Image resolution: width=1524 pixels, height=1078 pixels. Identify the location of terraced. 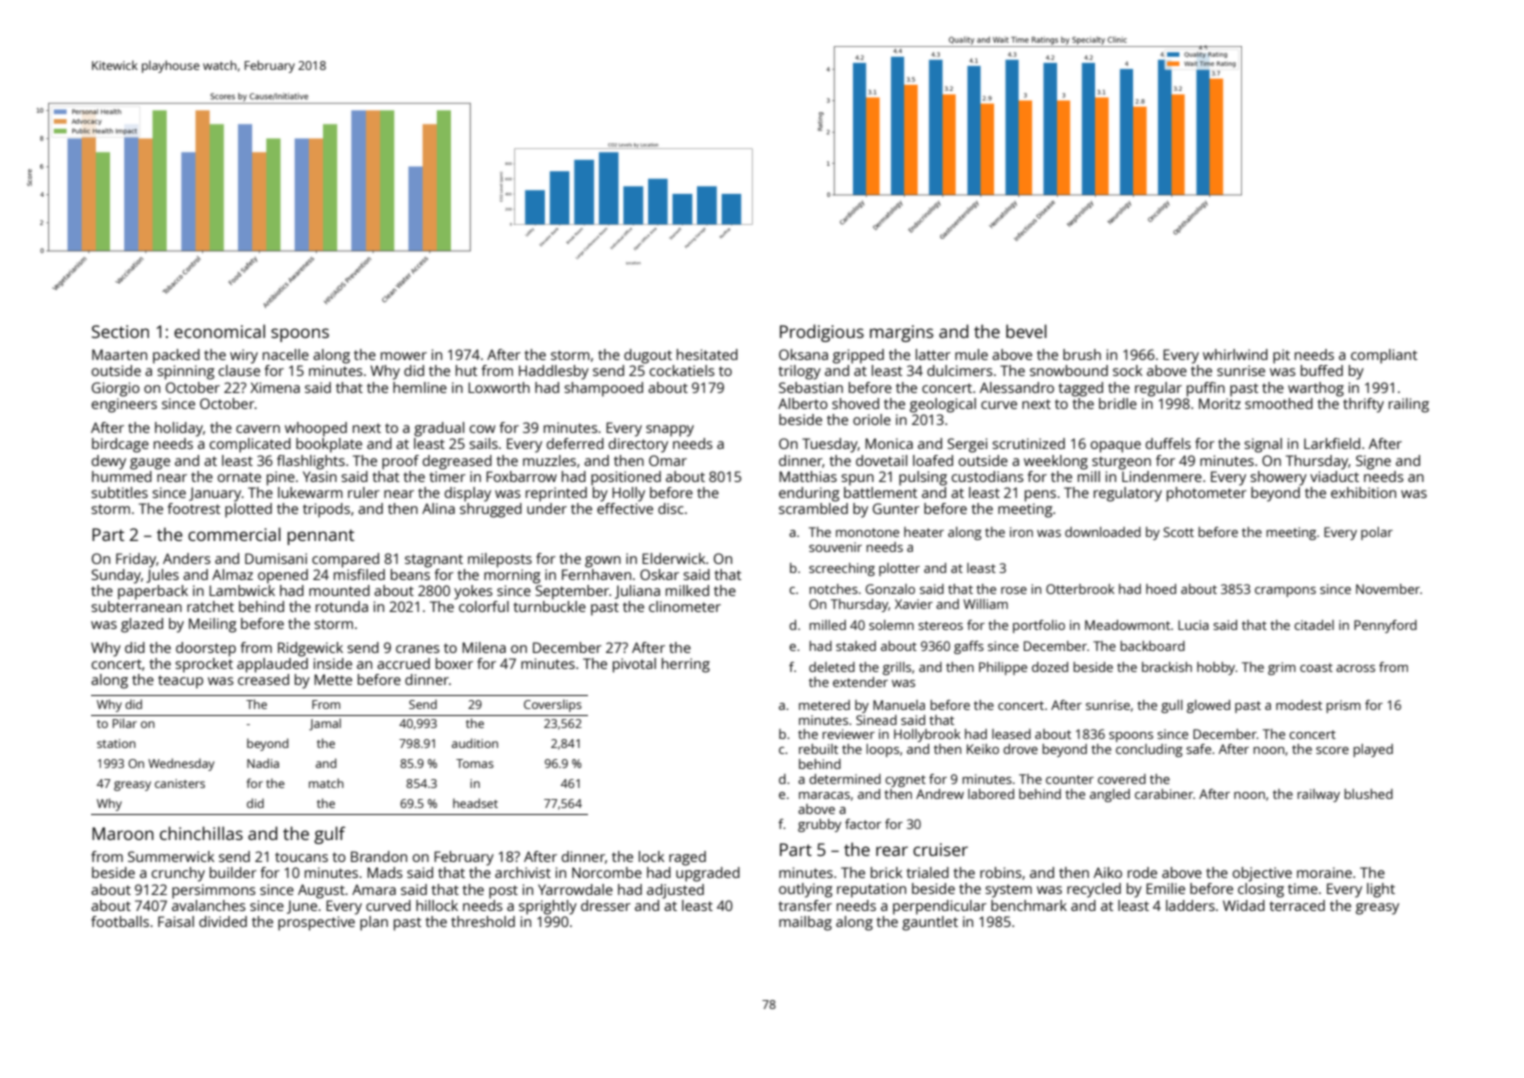
(1297, 905).
